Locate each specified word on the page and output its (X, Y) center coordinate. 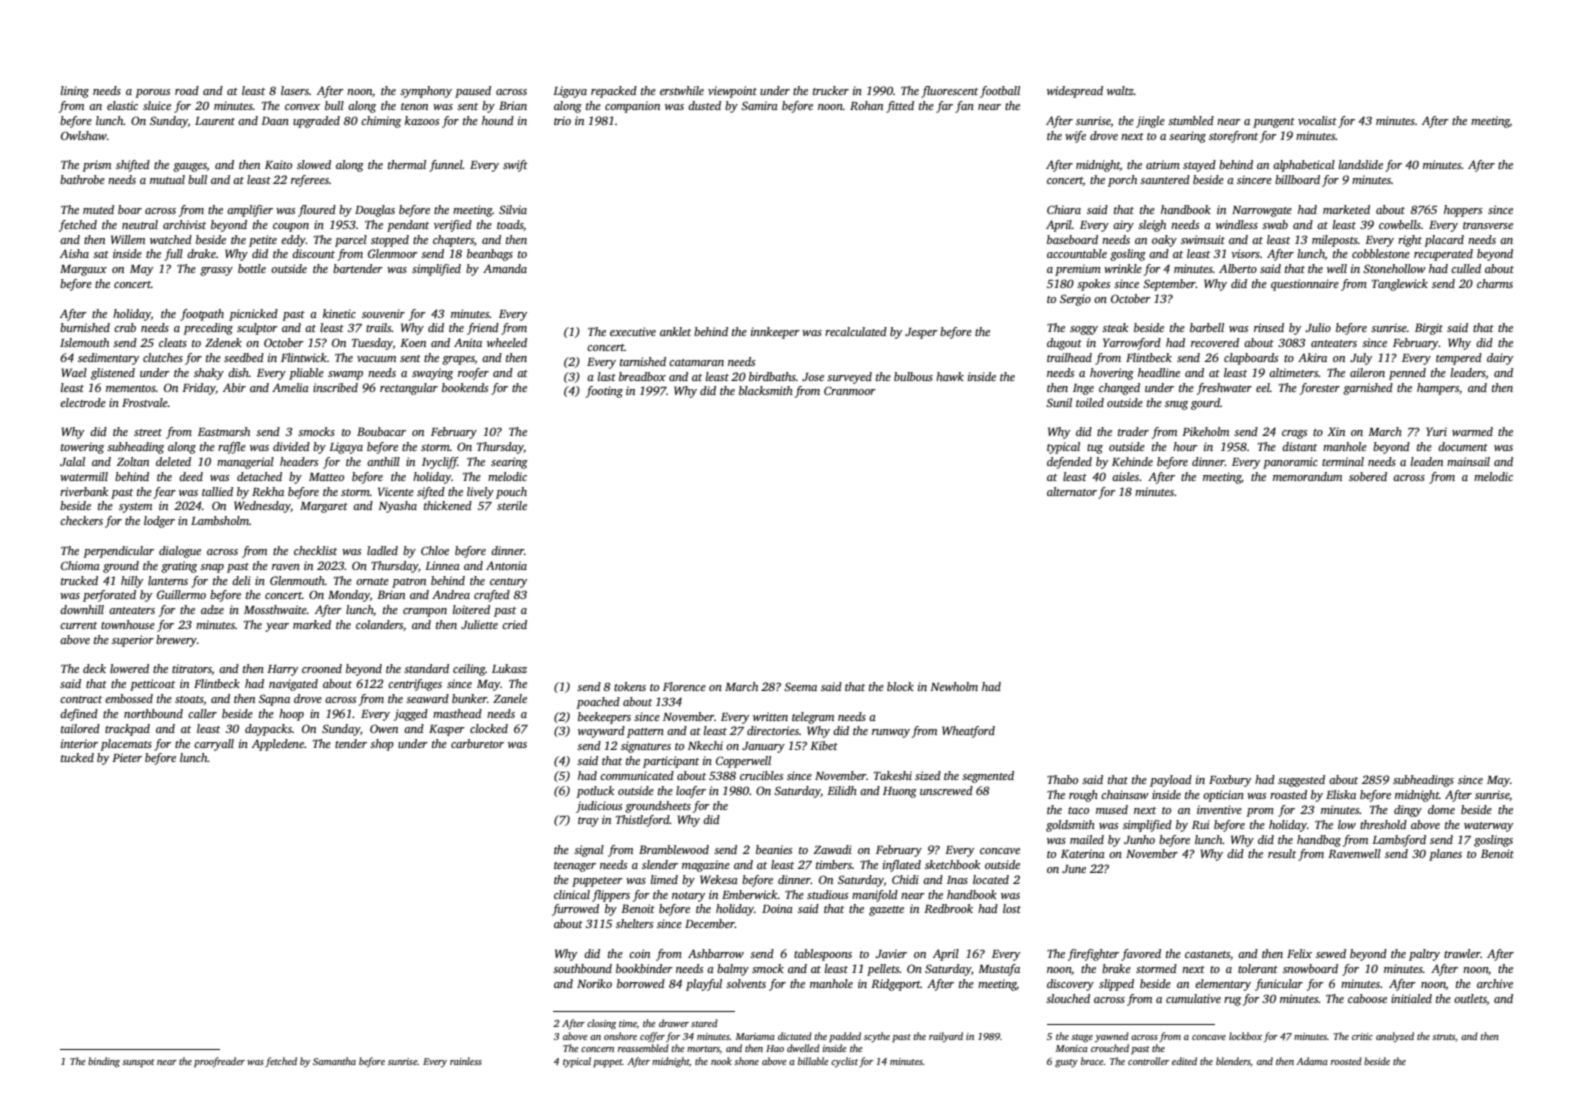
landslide (1361, 164)
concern (597, 1049)
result (1282, 853)
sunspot (138, 1063)
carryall (214, 745)
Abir (234, 387)
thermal (407, 164)
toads (510, 224)
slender (660, 864)
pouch (511, 493)
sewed (1331, 953)
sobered (1368, 476)
